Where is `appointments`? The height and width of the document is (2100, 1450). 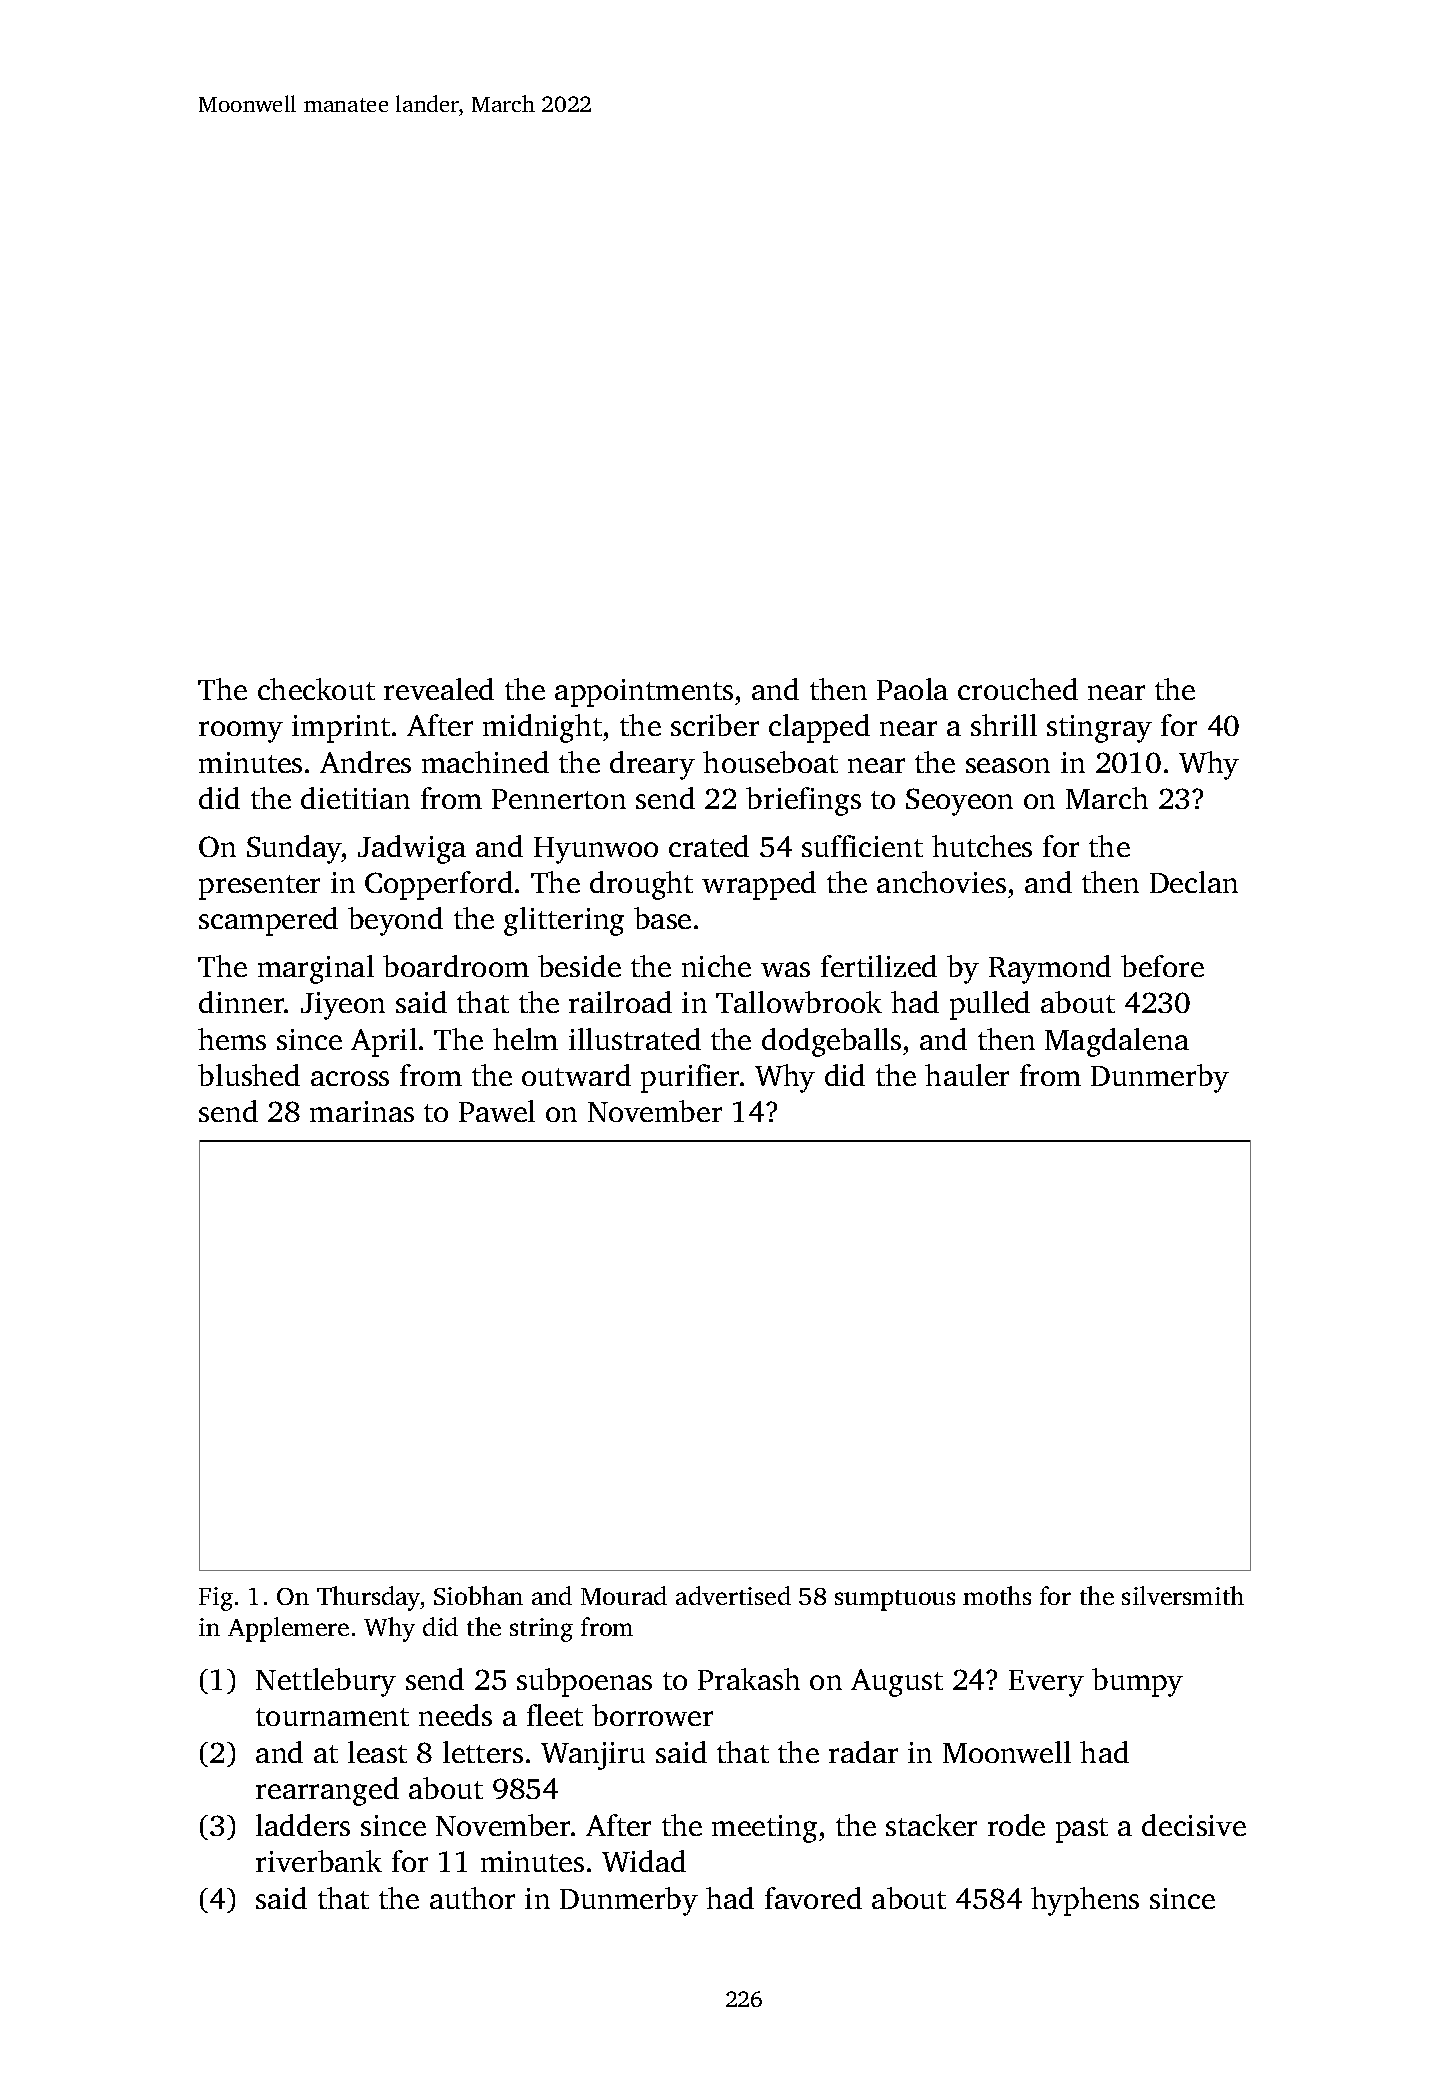
appointments is located at coordinates (644, 693).
